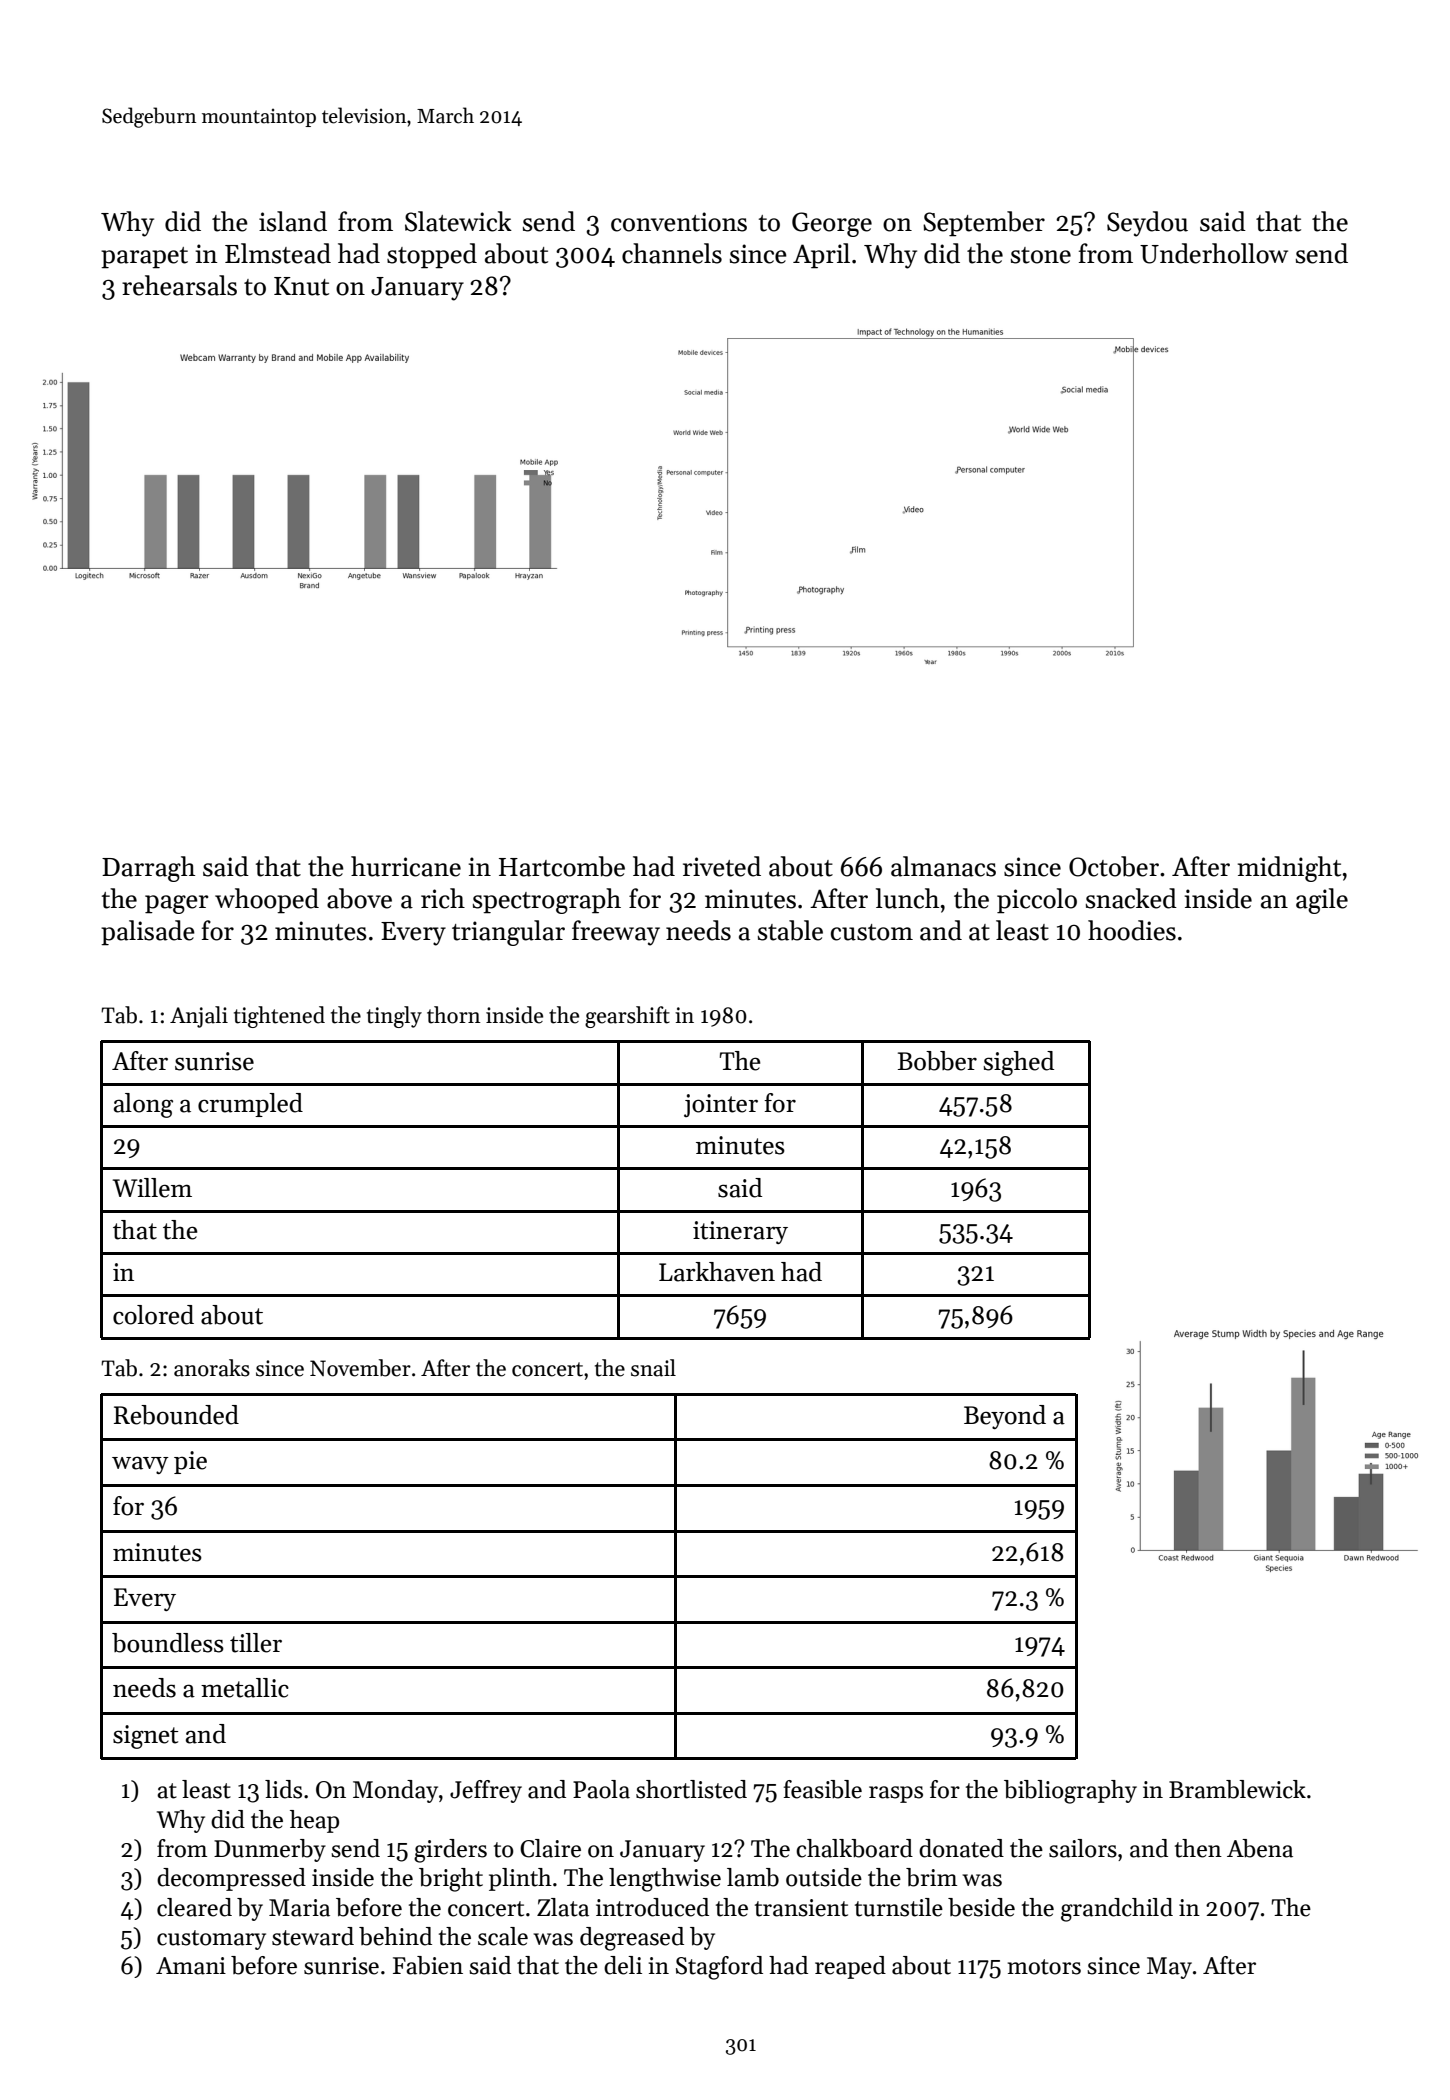 Image resolution: width=1450 pixels, height=2100 pixels. I want to click on Beyond, so click(1005, 1417).
